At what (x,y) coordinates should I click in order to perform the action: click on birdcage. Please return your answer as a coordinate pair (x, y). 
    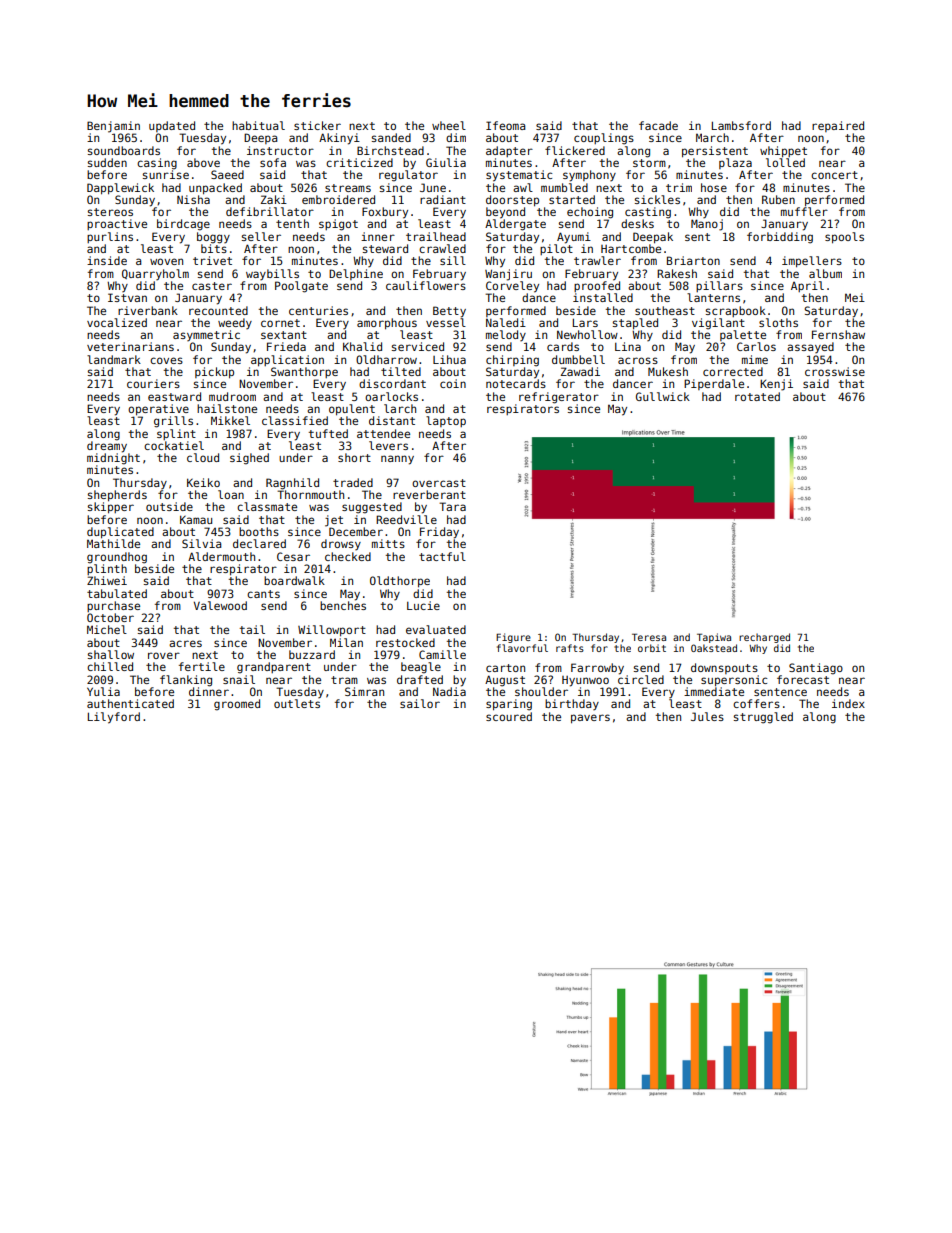
    Looking at the image, I should click on (183, 225).
